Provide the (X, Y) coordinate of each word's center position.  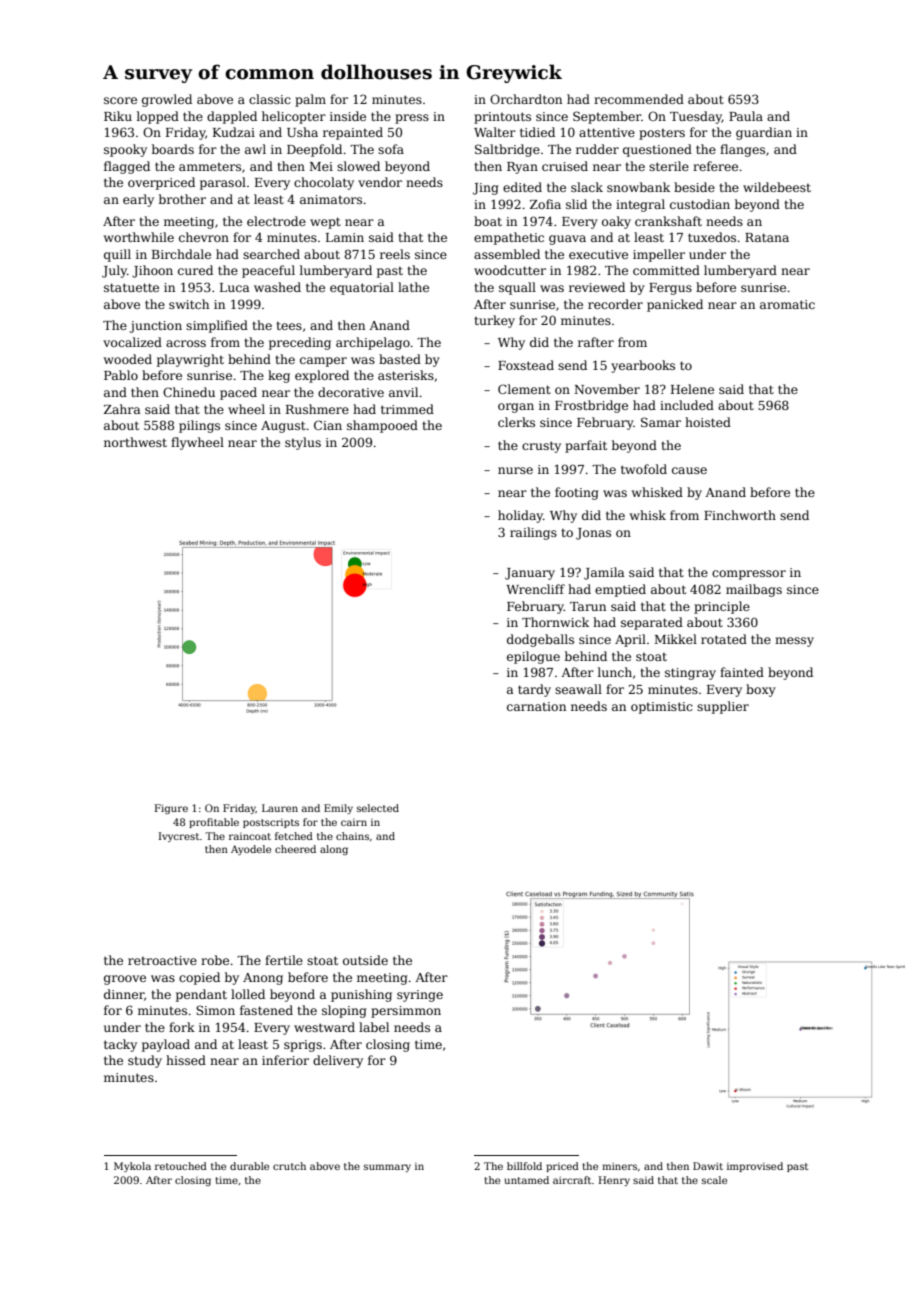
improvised (755, 1167)
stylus (303, 443)
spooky (125, 150)
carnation (536, 706)
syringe (420, 996)
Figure (171, 809)
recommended (639, 99)
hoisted (708, 422)
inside (348, 116)
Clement (524, 389)
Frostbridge (591, 406)
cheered (295, 849)
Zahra (122, 409)
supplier (723, 707)
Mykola (132, 1167)
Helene (692, 389)
